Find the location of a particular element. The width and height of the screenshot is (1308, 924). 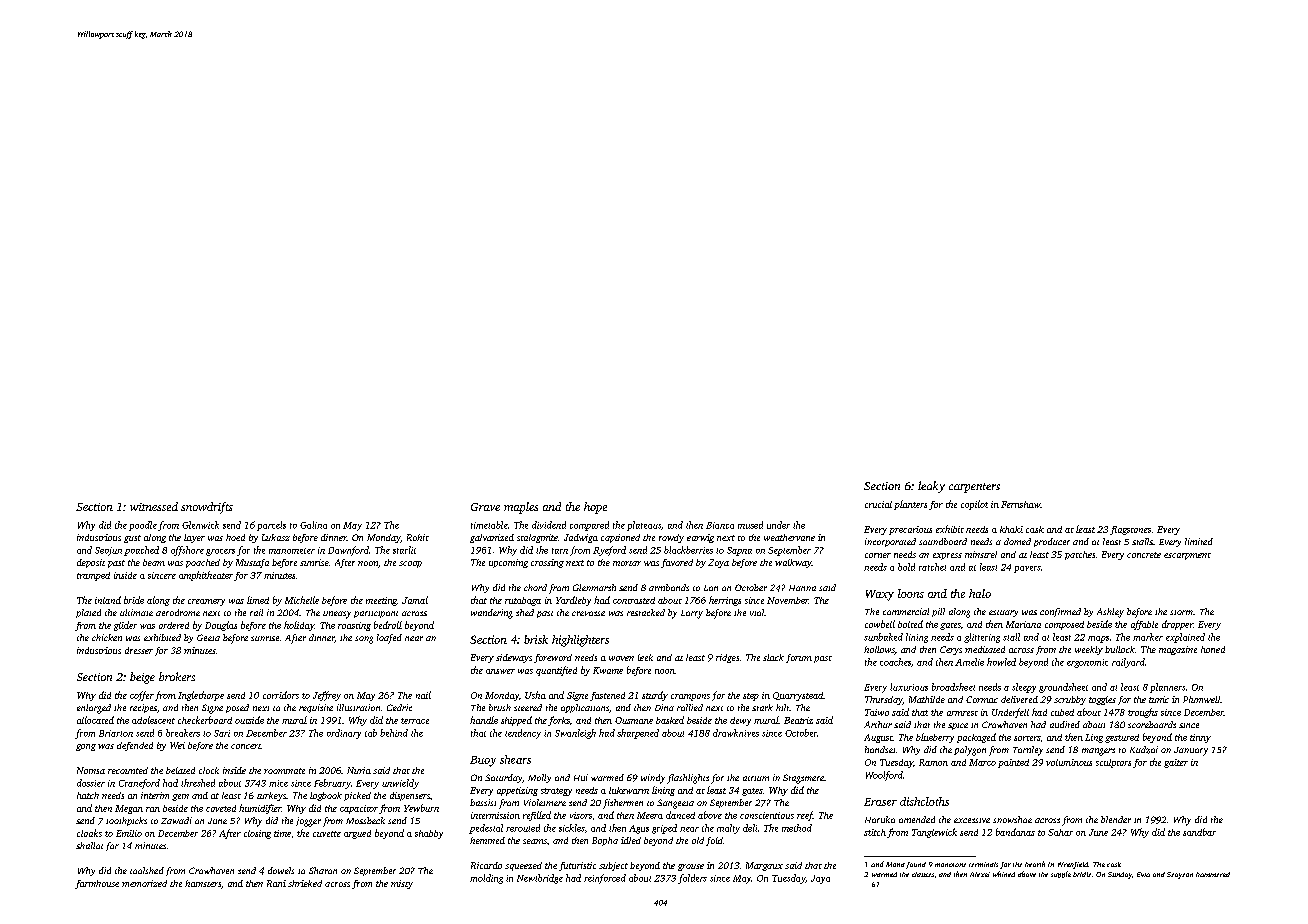

coffer is located at coordinates (142, 696).
